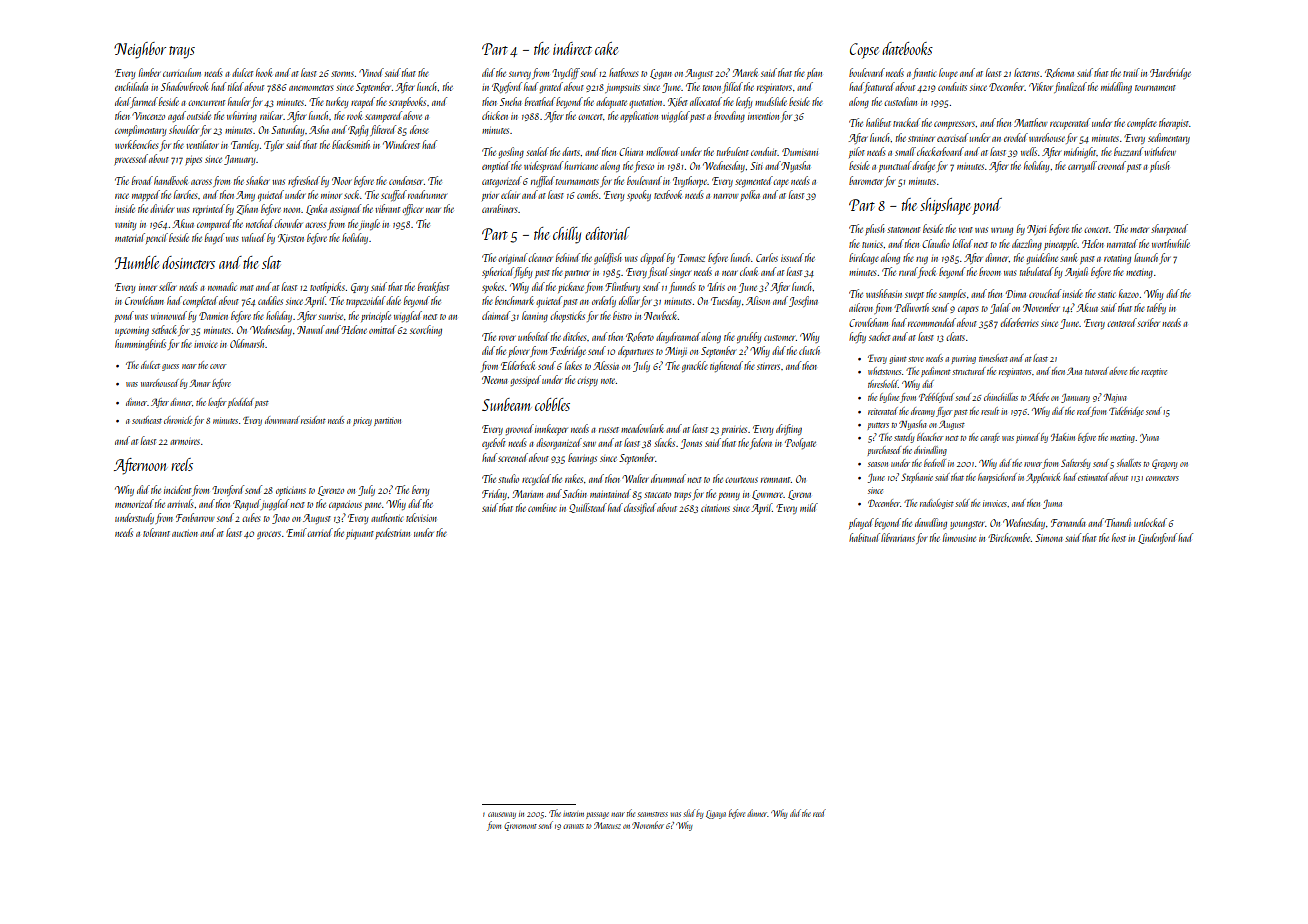  I want to click on played, so click(861, 523).
